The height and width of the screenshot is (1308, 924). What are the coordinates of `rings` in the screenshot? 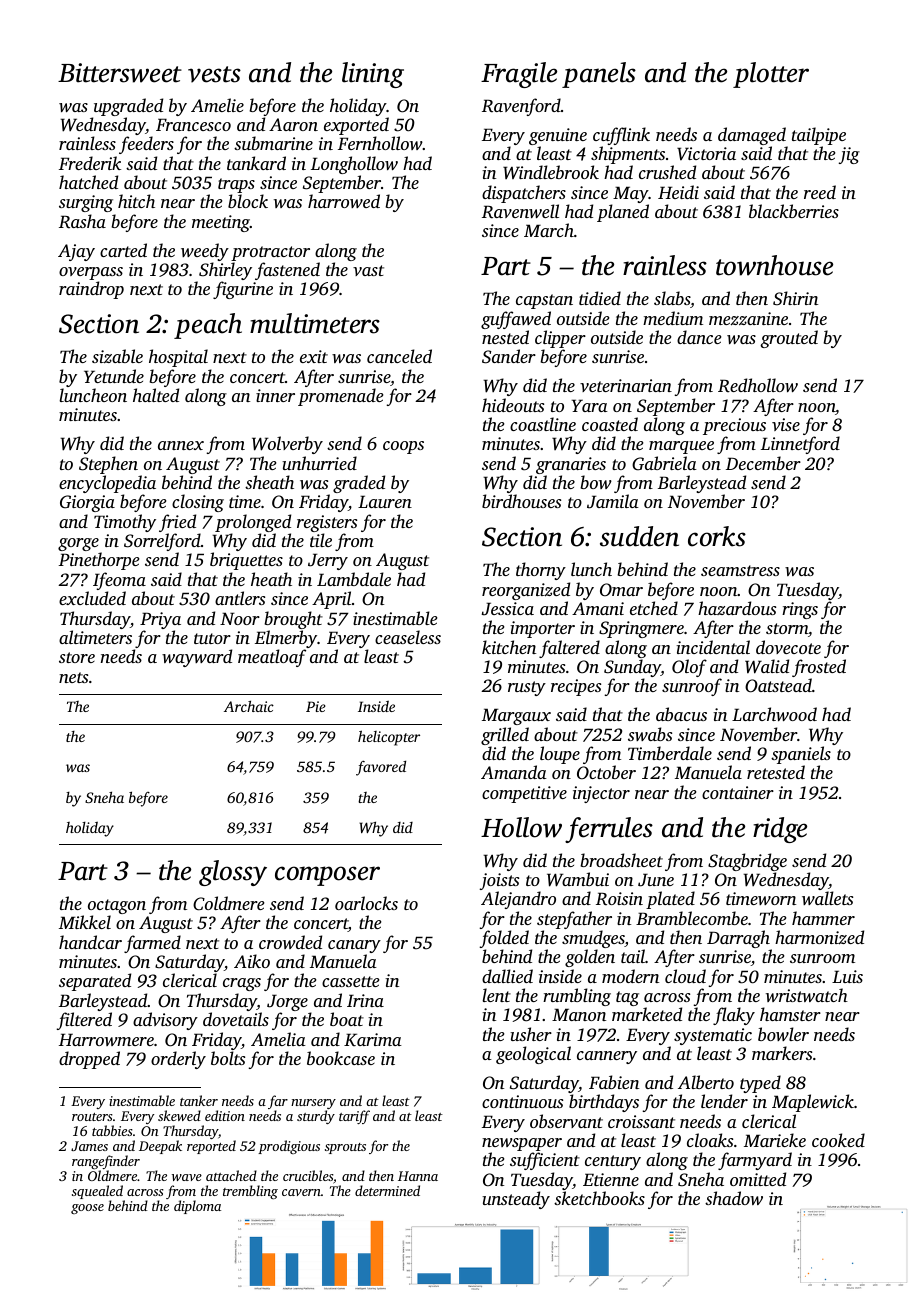 It's located at (800, 610).
